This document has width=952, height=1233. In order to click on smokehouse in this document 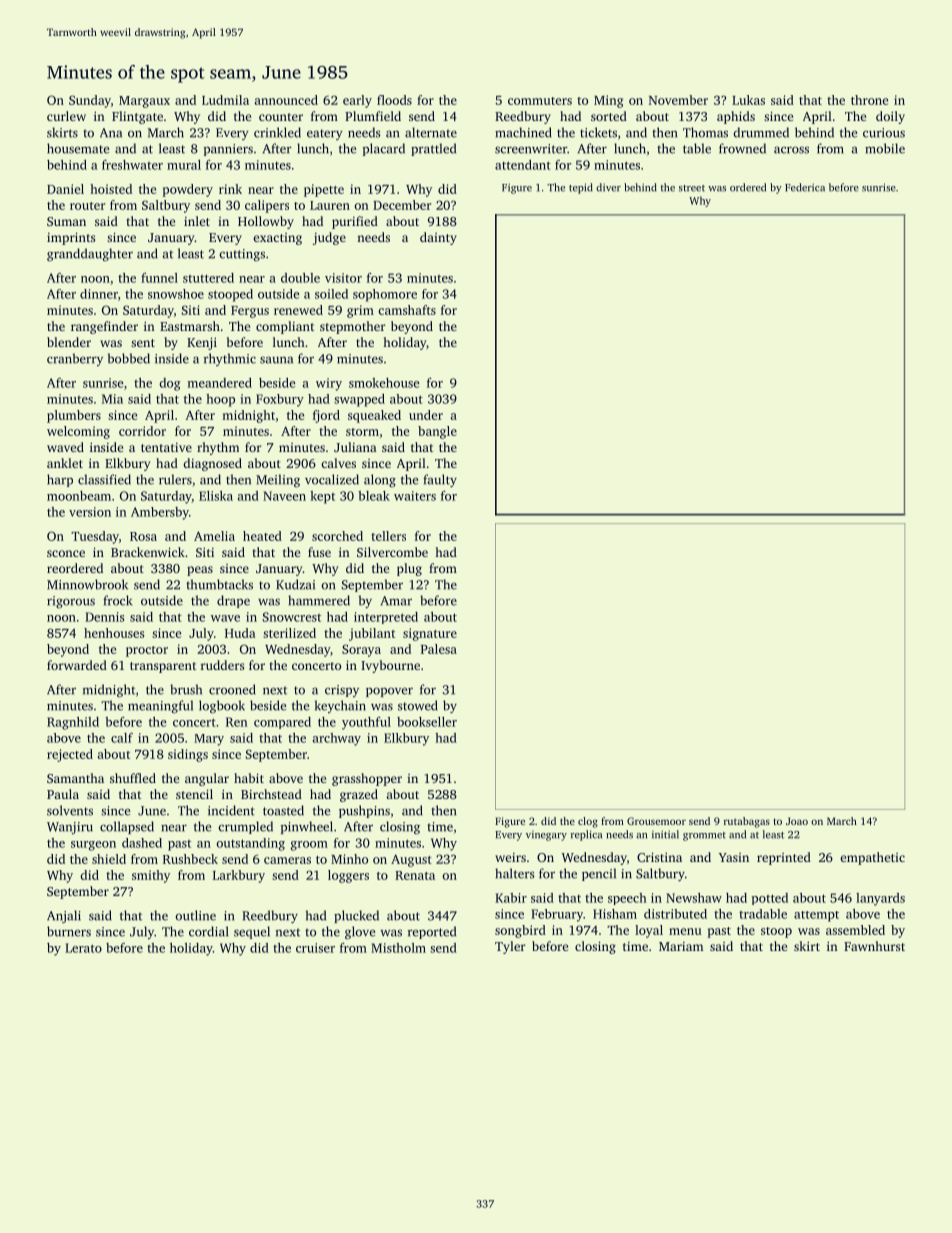, I will do `click(384, 383)`.
